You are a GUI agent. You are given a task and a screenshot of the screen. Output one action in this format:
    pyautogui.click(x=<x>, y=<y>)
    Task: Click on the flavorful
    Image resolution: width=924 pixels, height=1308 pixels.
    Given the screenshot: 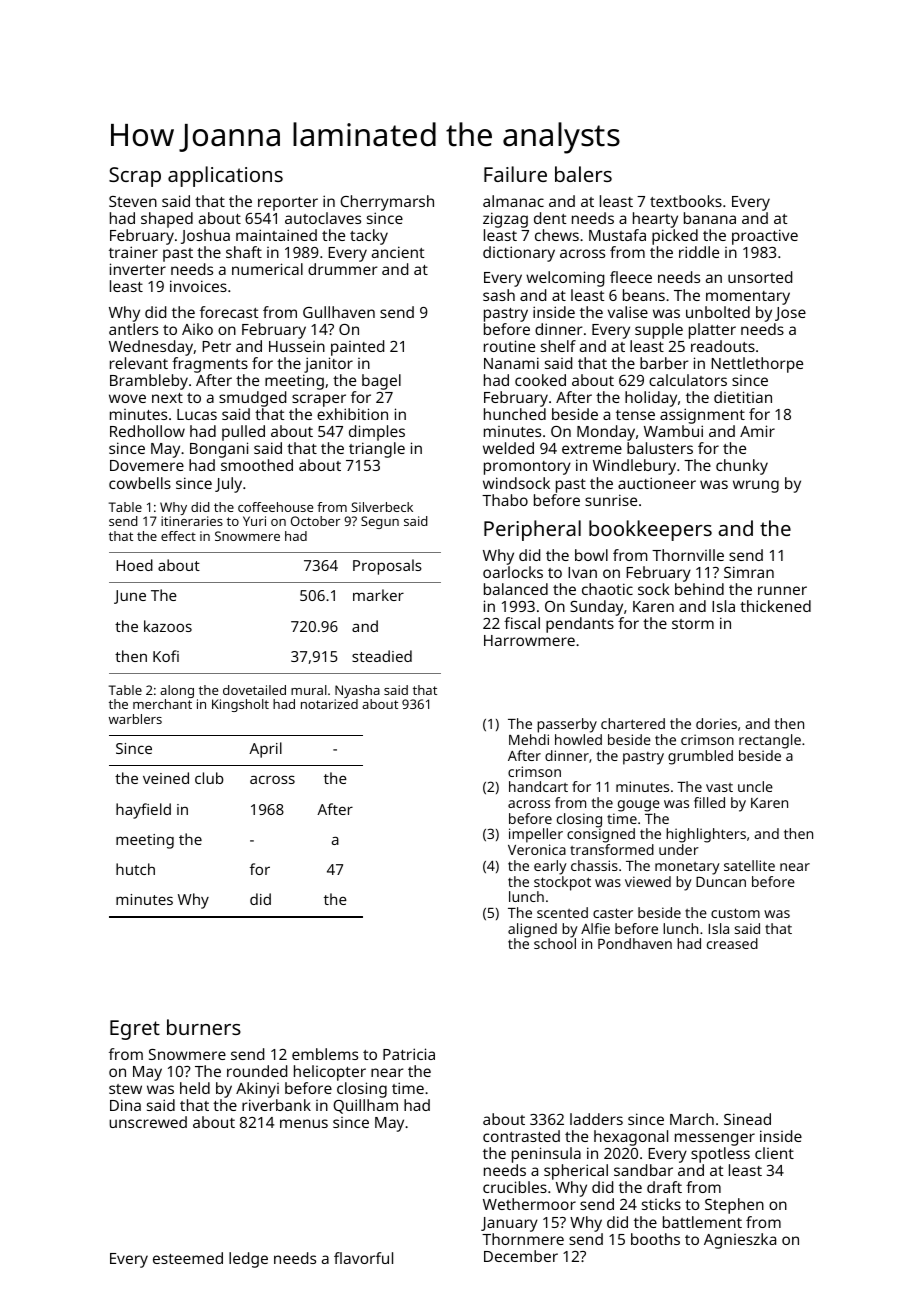 What is the action you would take?
    pyautogui.click(x=363, y=1258)
